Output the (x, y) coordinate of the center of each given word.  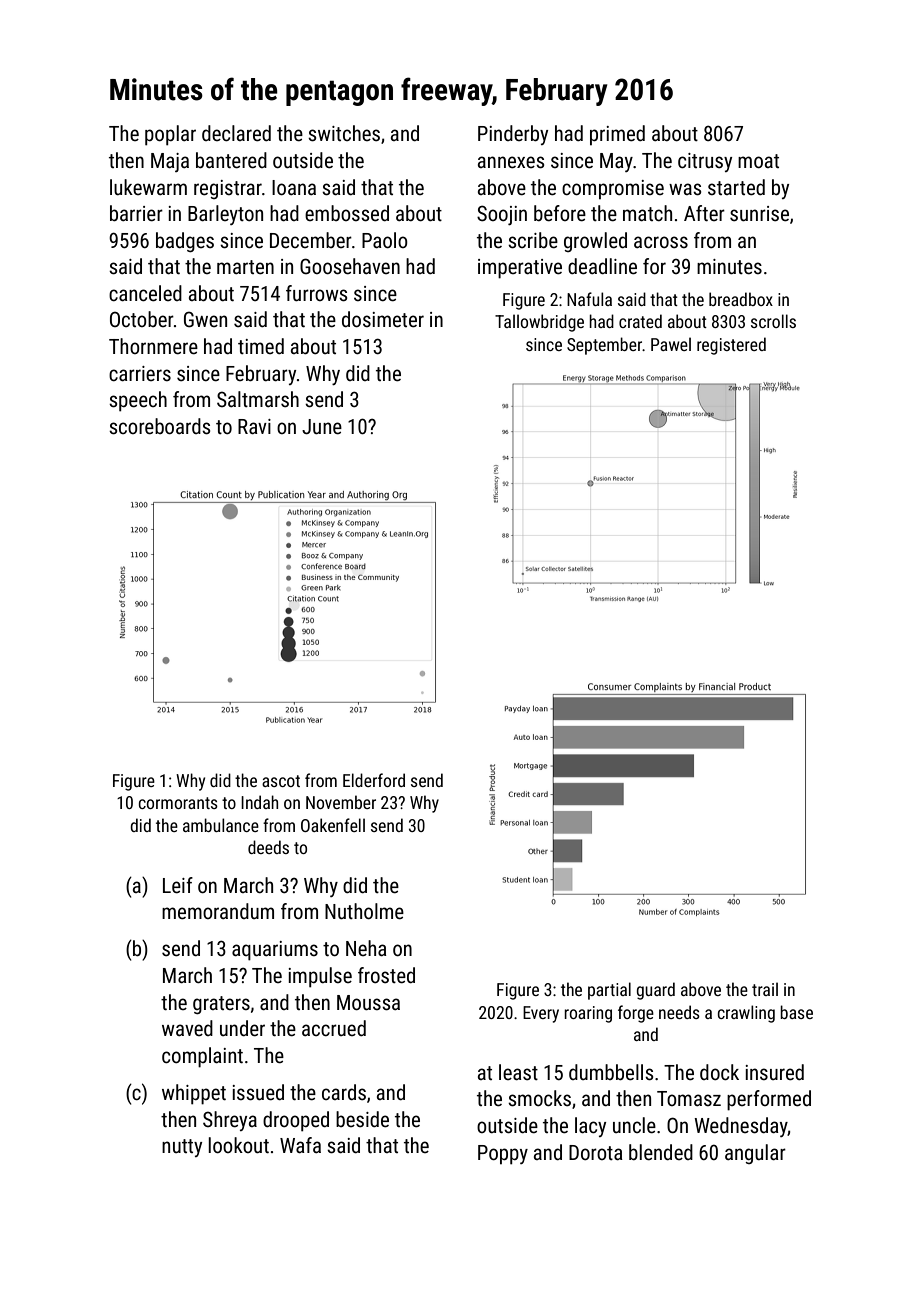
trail (765, 989)
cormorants (178, 803)
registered (731, 346)
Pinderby (513, 135)
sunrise (759, 214)
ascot (281, 781)
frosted (386, 975)
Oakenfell (333, 825)
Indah (259, 802)
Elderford (374, 780)
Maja (170, 162)
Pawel (671, 344)
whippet (194, 1094)
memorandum (218, 911)
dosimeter (383, 319)
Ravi (254, 426)
